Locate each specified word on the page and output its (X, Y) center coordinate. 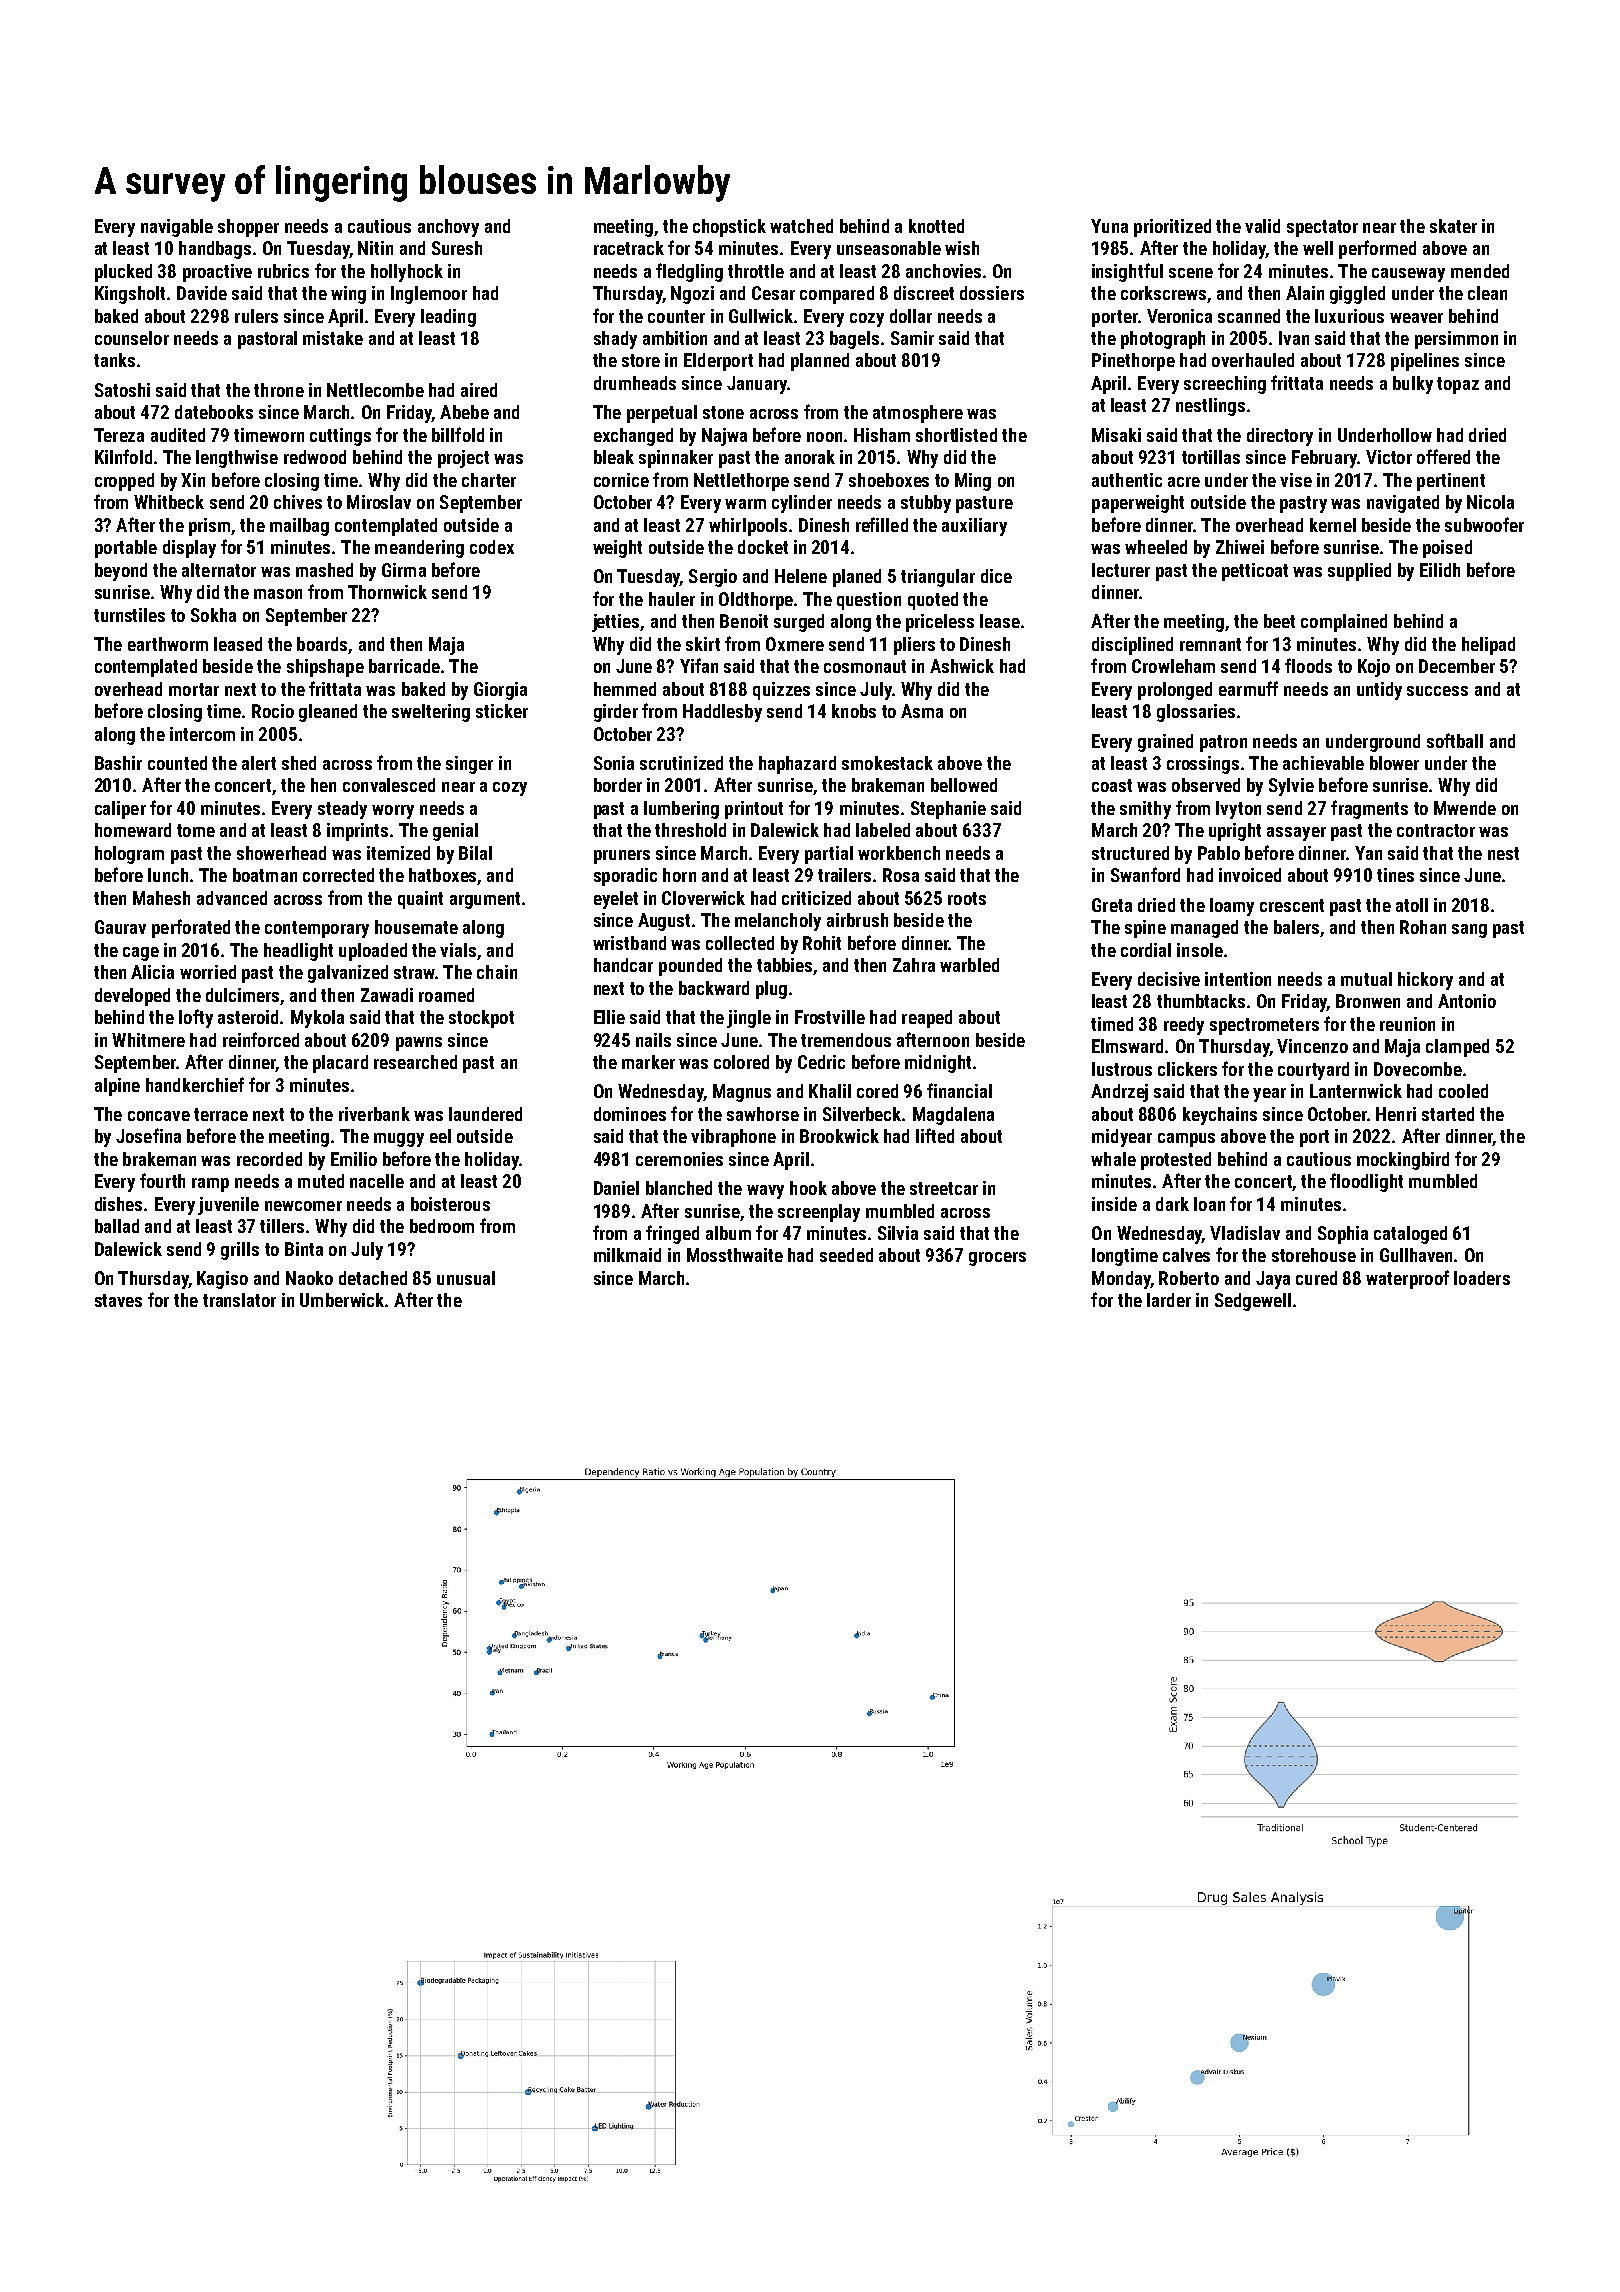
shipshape (325, 668)
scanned (1249, 316)
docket (763, 547)
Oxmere (795, 644)
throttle (756, 271)
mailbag (299, 527)
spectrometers (1264, 1026)
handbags (215, 250)
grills (240, 1251)
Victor (1389, 457)
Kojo (1374, 668)
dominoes (630, 1114)
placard (340, 1064)
